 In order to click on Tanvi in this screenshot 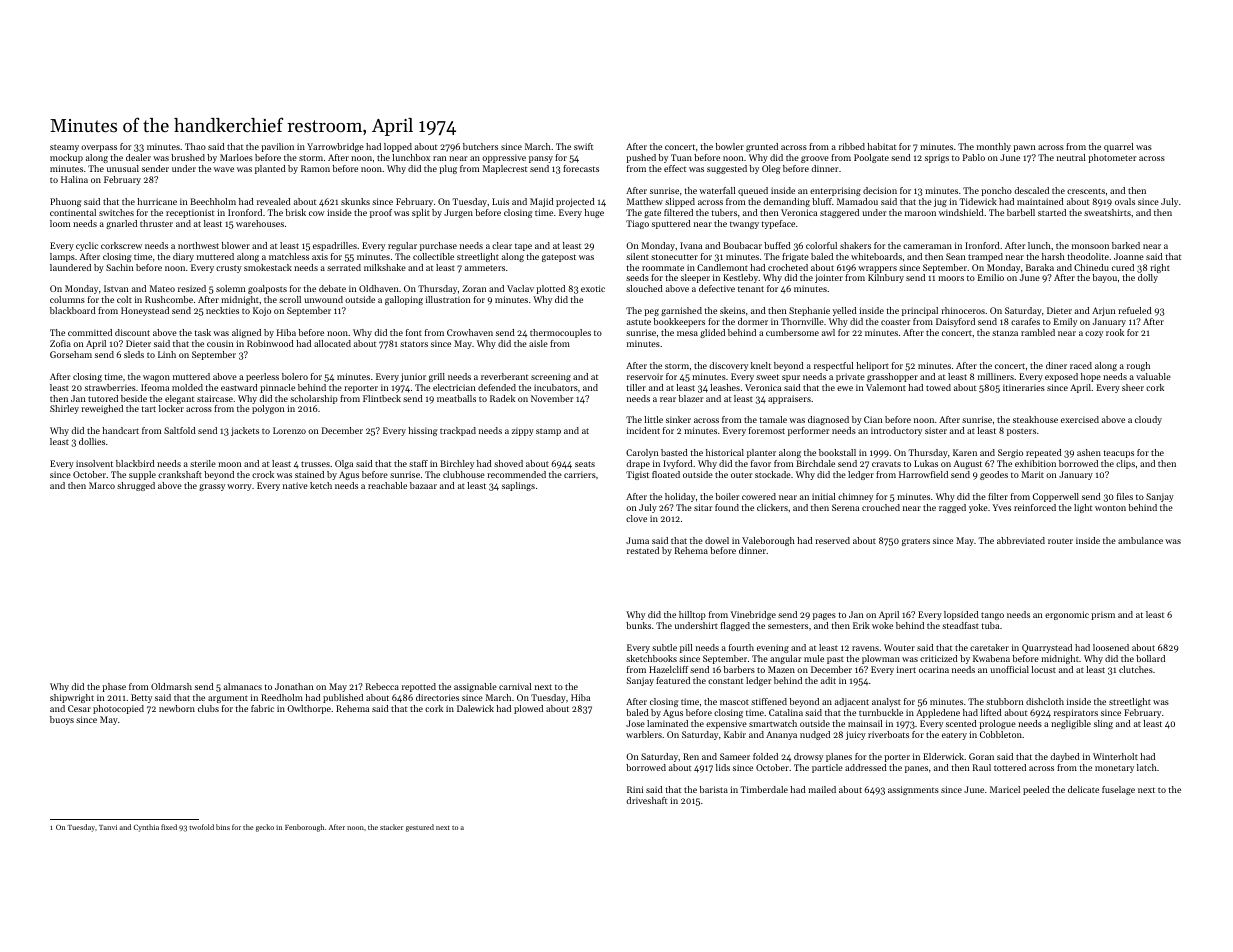, I will do `click(108, 827)`.
